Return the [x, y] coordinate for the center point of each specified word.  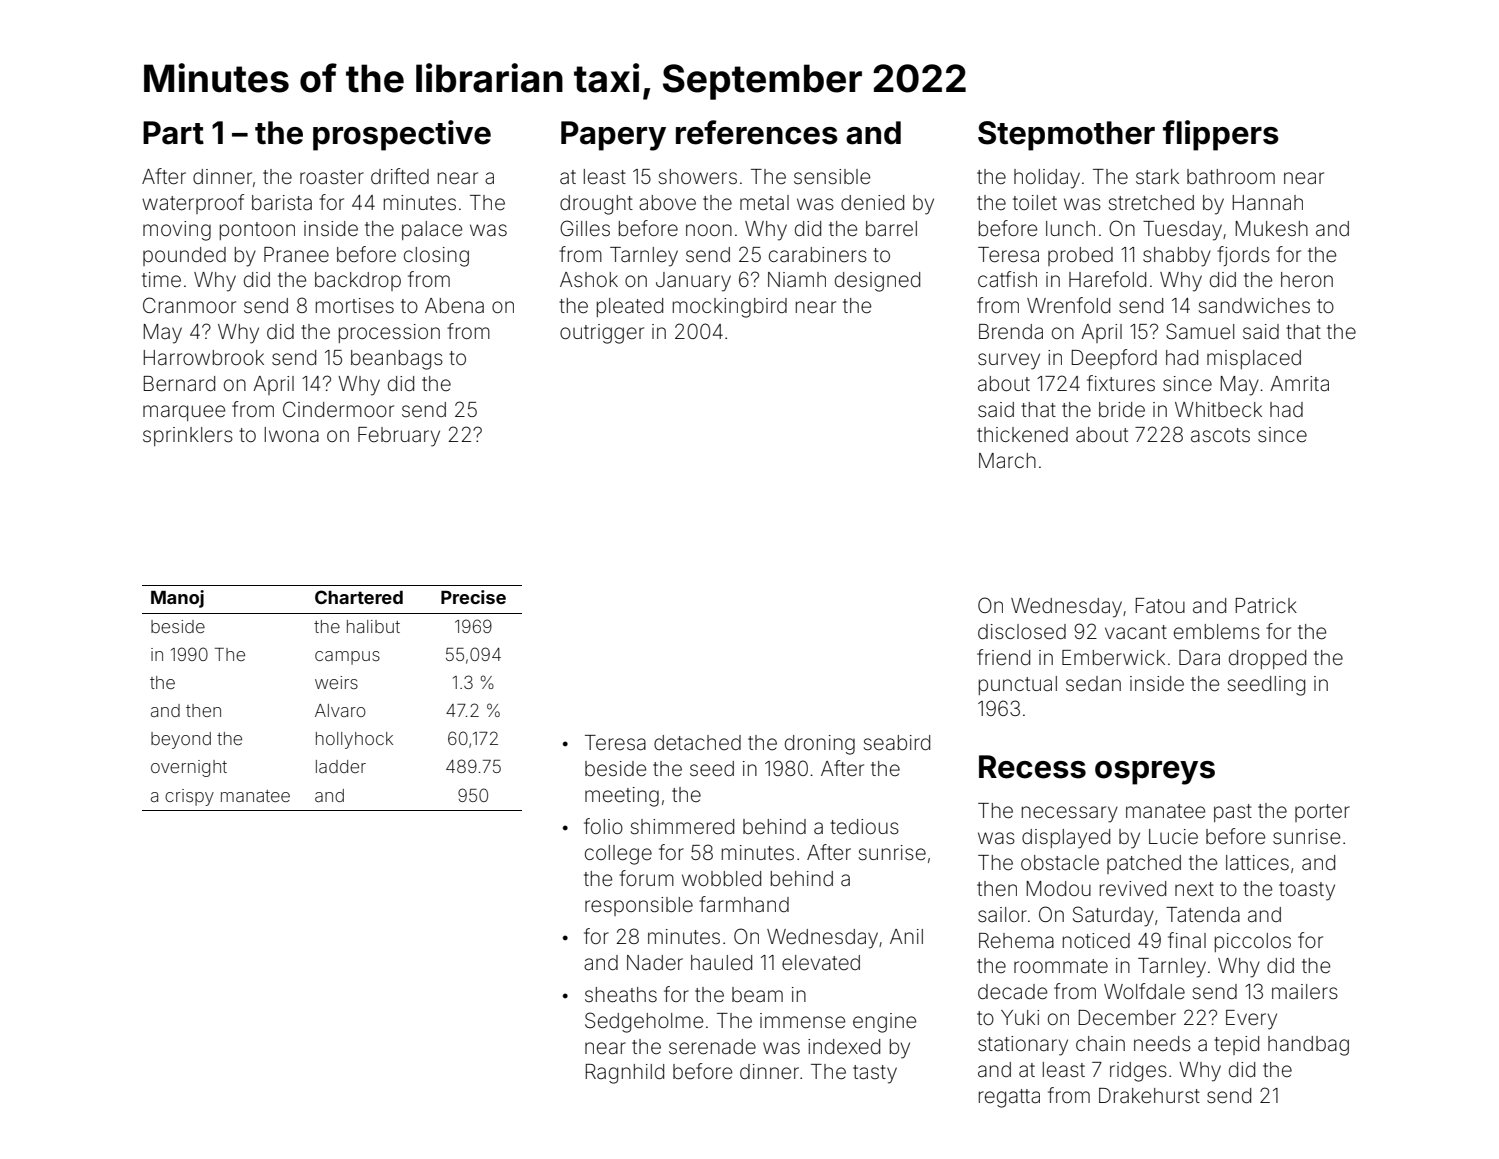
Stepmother [1066, 136]
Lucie [1173, 836]
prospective [402, 135]
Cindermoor [338, 409]
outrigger [602, 334]
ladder [341, 766]
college [618, 855]
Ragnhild [625, 1074]
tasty [875, 1074]
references [757, 132]
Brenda [1011, 331]
